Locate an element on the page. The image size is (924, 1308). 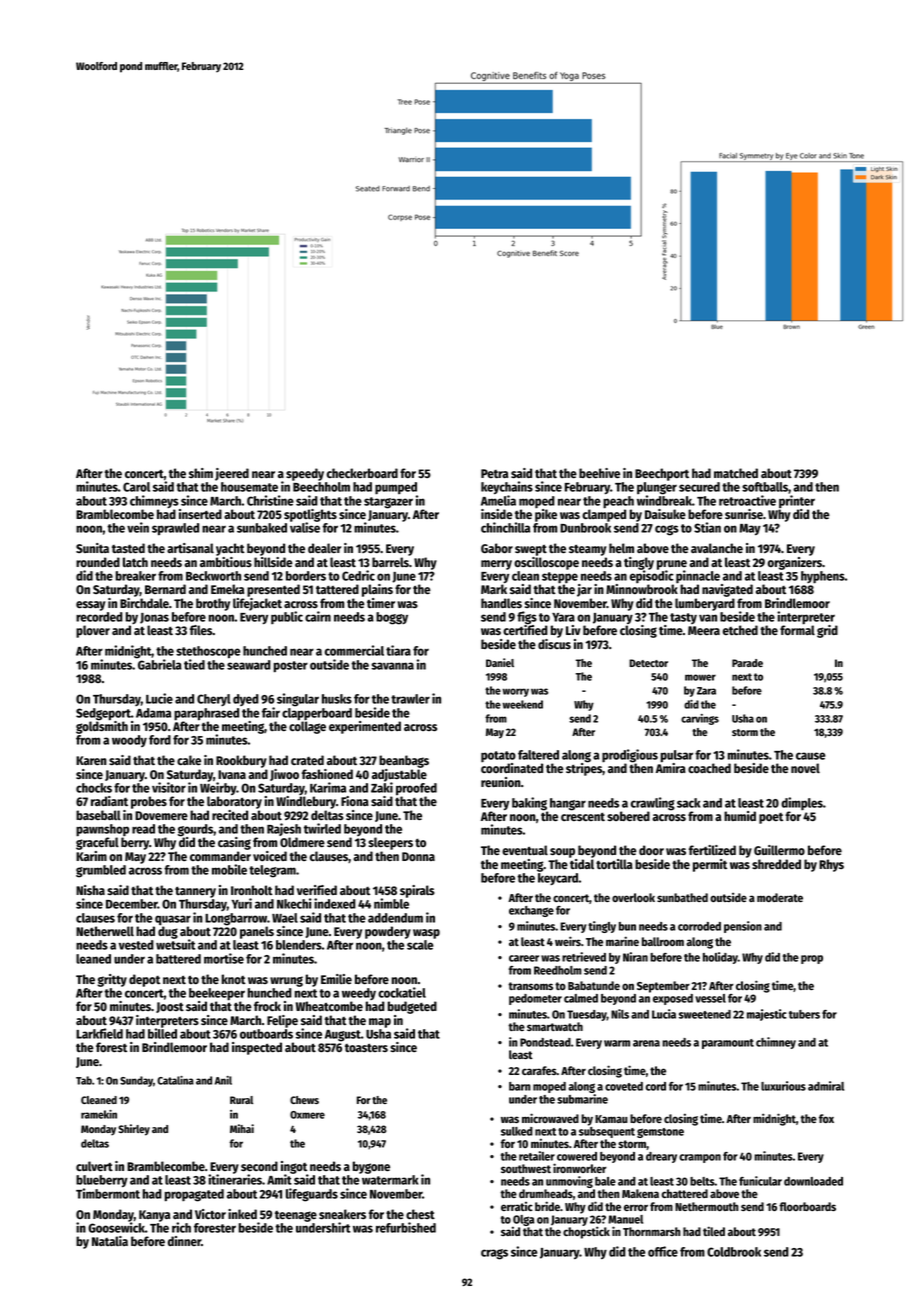
Lucie is located at coordinates (159, 698).
